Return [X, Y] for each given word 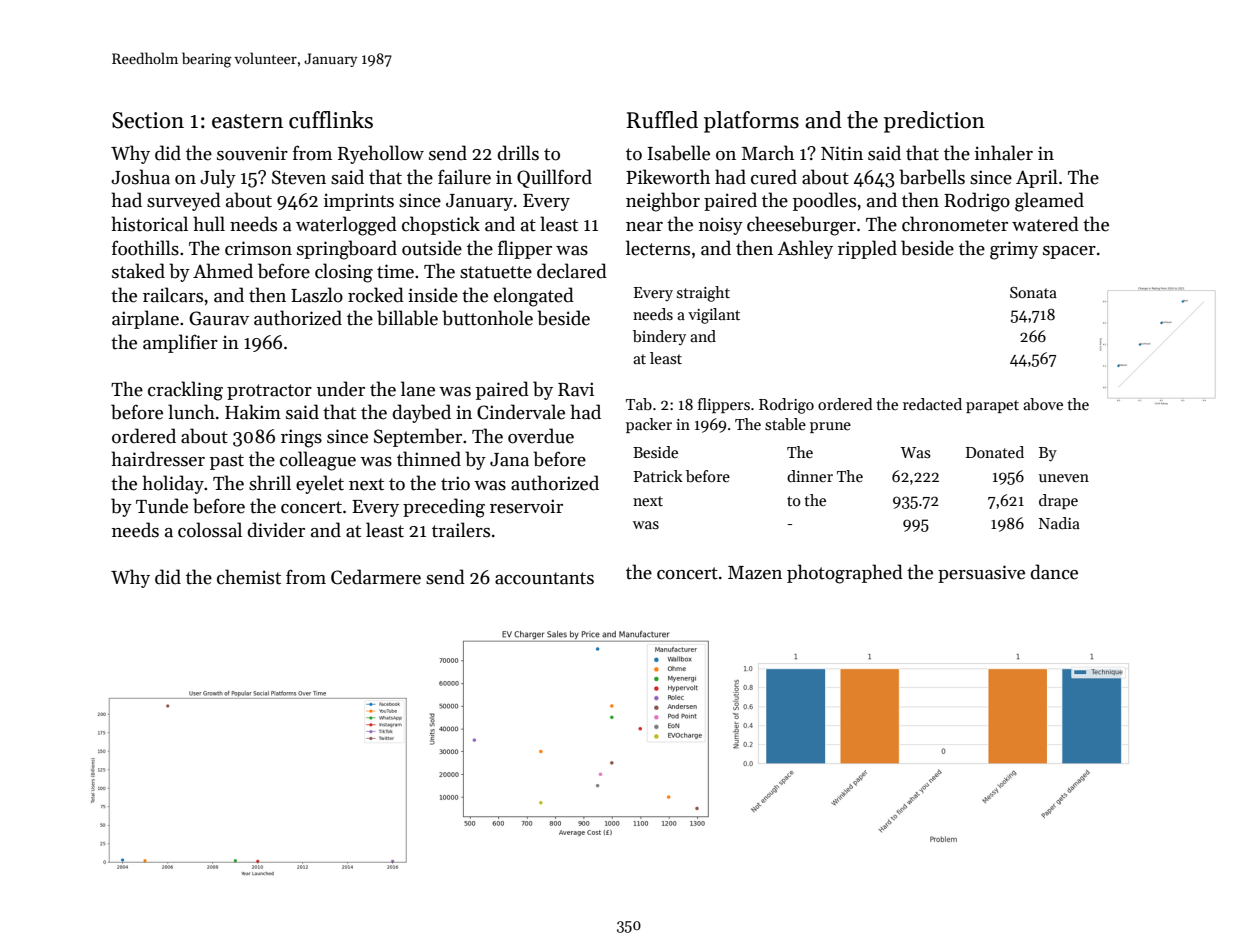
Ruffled [662, 120]
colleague [318, 461]
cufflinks [331, 120]
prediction [934, 122]
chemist [249, 577]
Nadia [1059, 523]
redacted [932, 404]
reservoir [526, 506]
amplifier [180, 343]
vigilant [714, 316]
